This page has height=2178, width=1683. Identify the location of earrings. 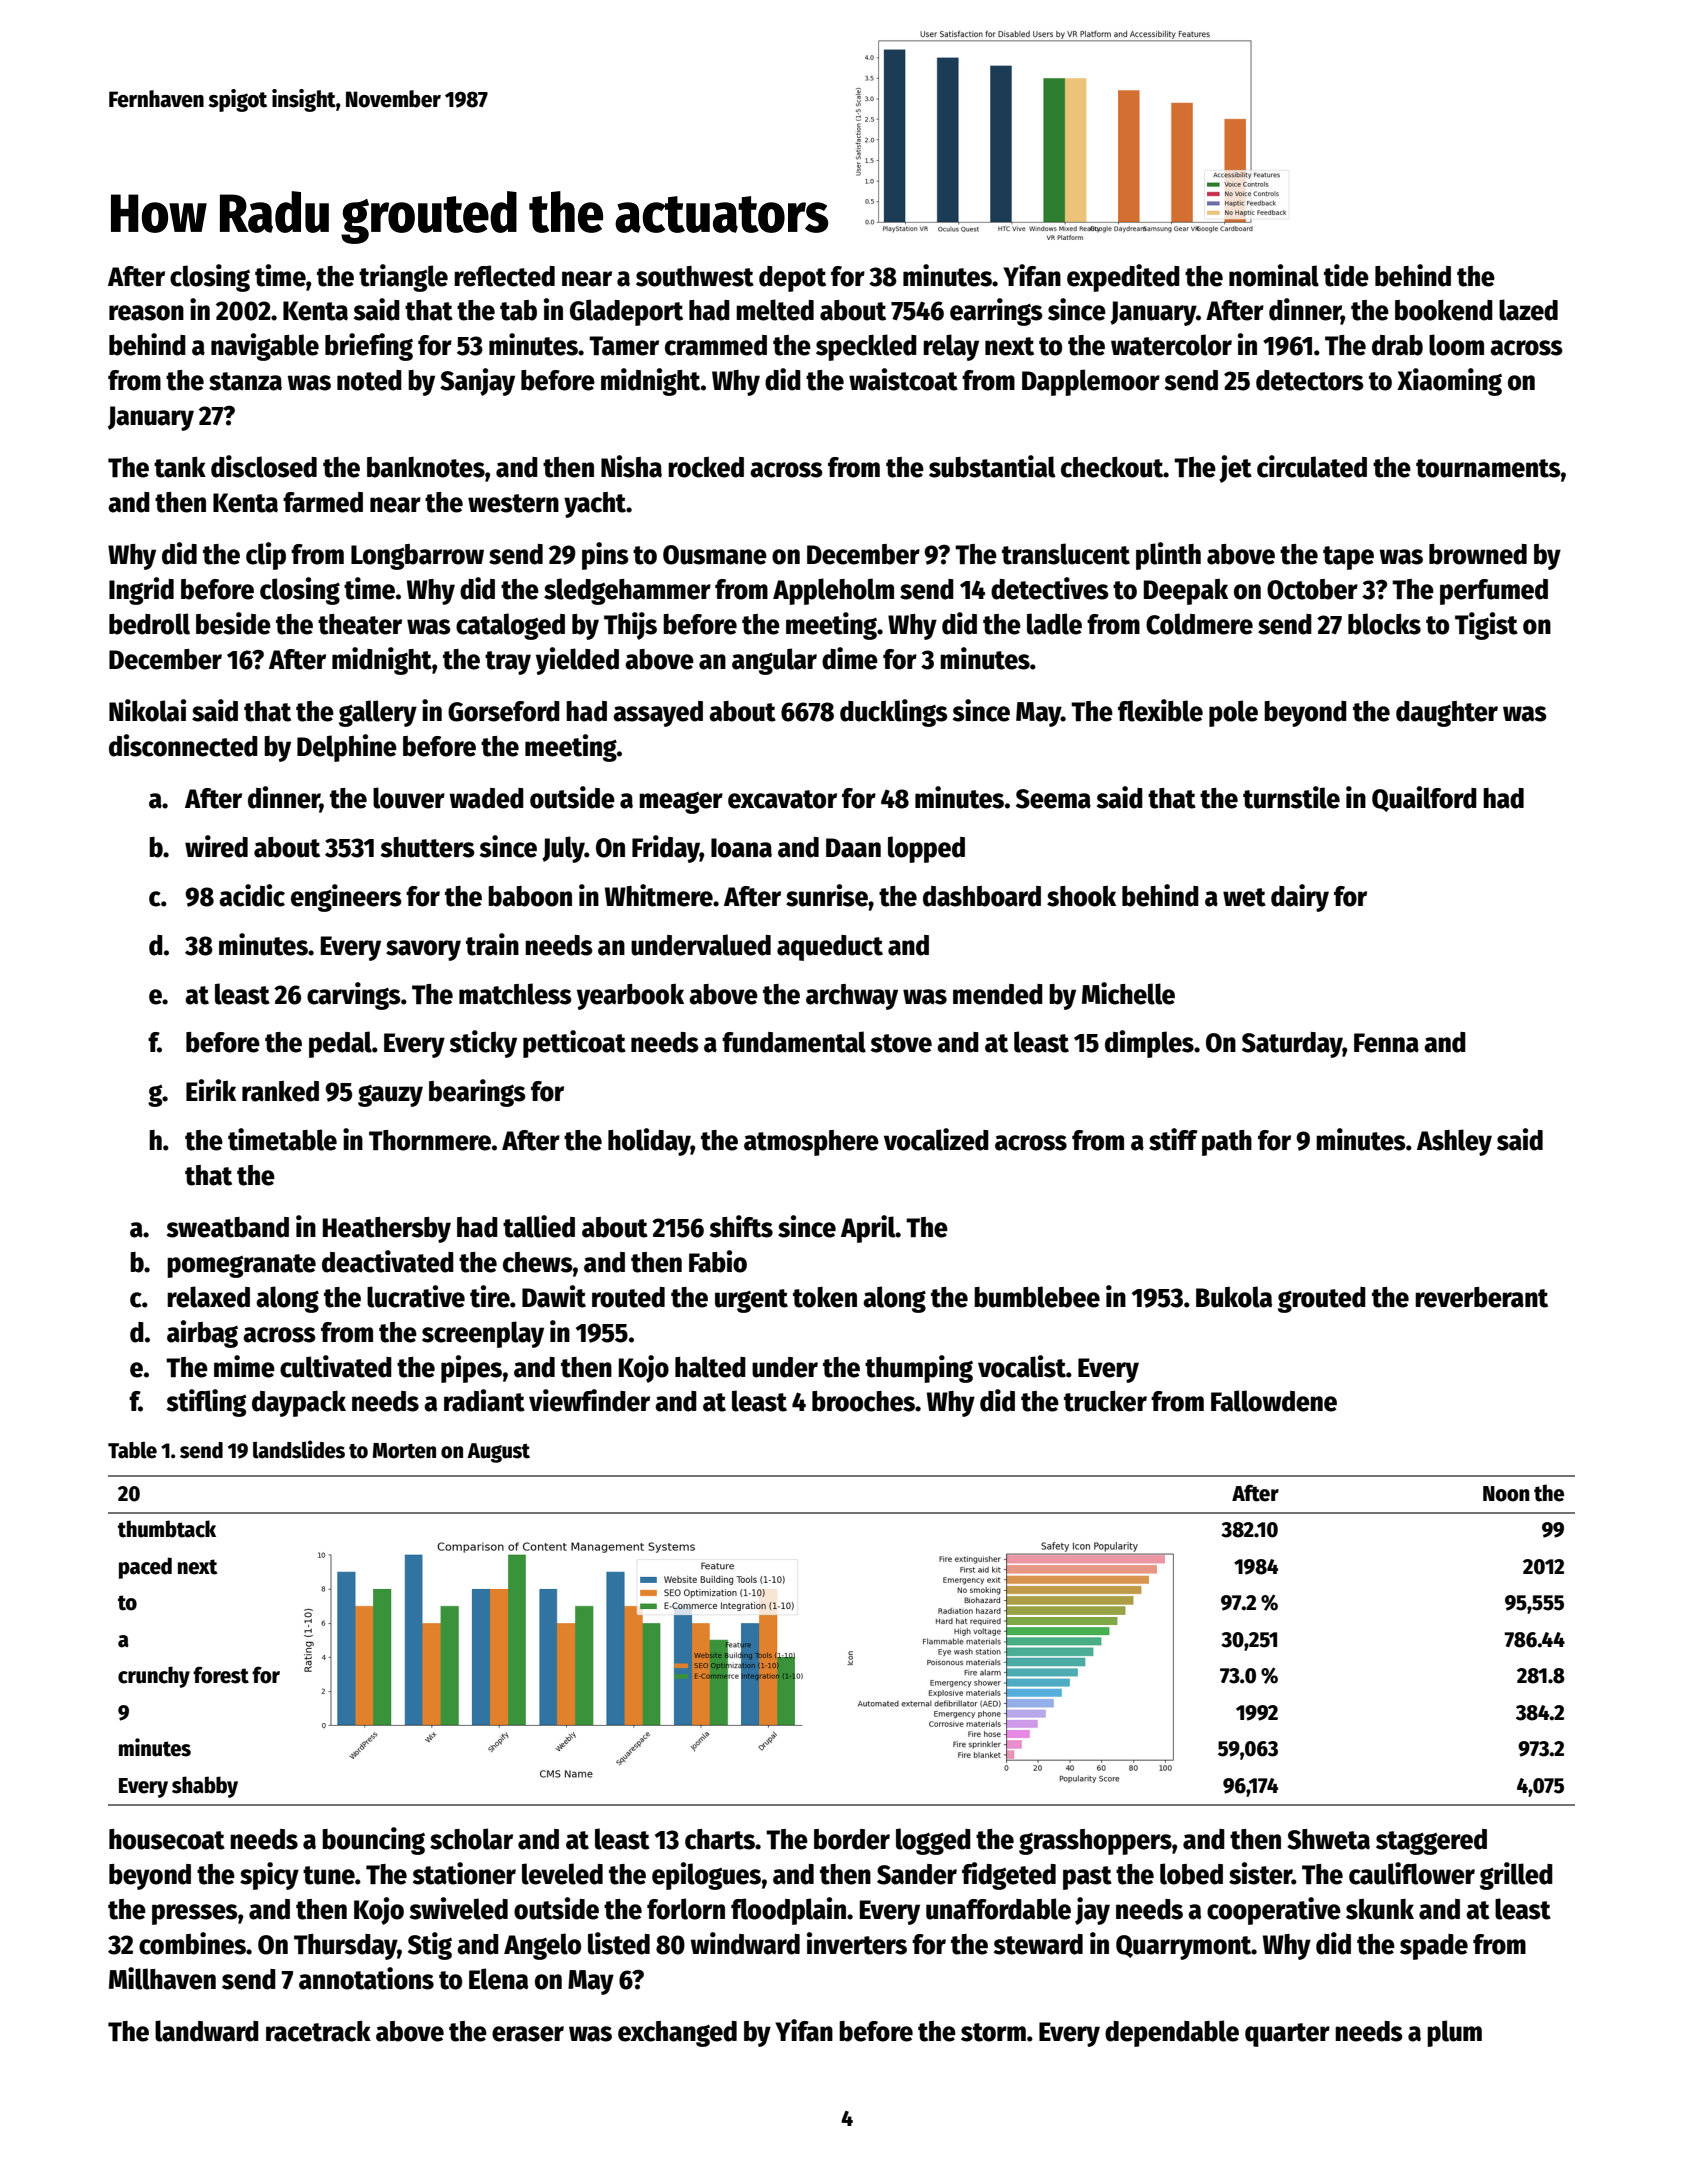
(996, 312).
